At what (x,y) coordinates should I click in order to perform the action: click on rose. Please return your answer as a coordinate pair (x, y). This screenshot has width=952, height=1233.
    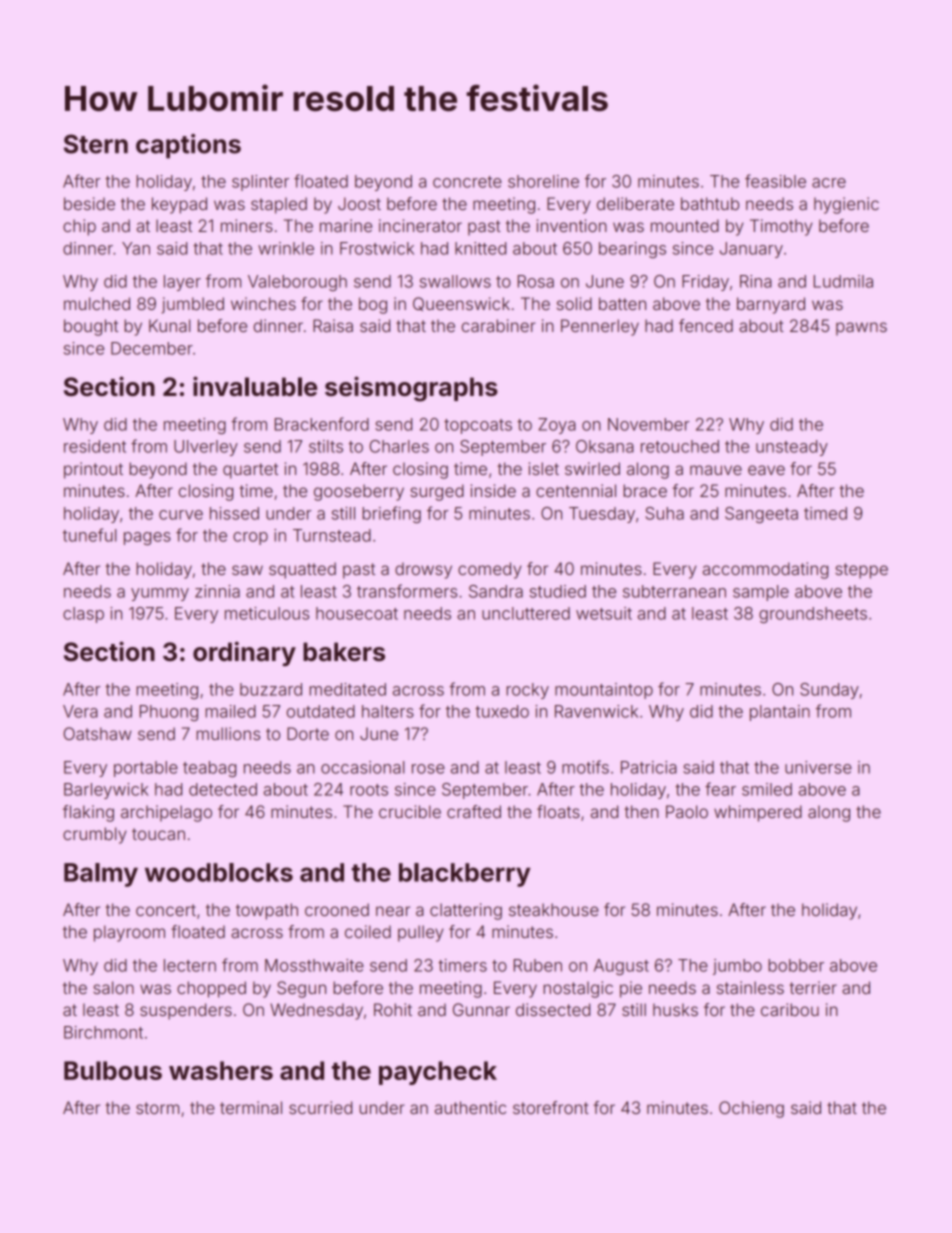
    Looking at the image, I should click on (428, 769).
